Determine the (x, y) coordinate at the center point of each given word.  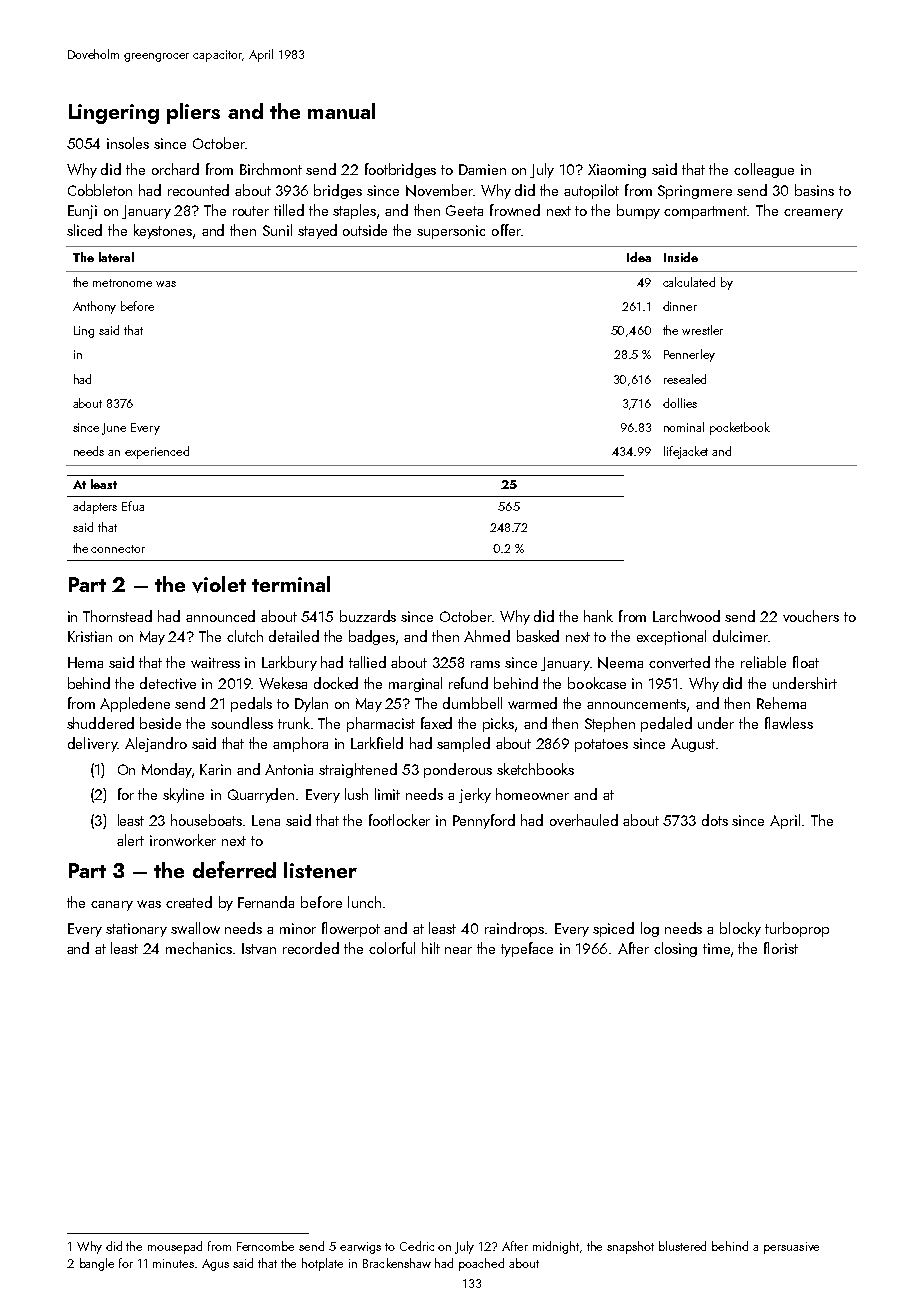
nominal (684, 427)
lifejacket (686, 452)
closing (675, 949)
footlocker (399, 820)
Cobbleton (100, 190)
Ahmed (487, 636)
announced (220, 616)
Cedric (417, 1246)
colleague (764, 170)
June (114, 429)
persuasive (791, 1248)
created (189, 902)
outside (365, 230)
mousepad (175, 1247)
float (806, 662)
